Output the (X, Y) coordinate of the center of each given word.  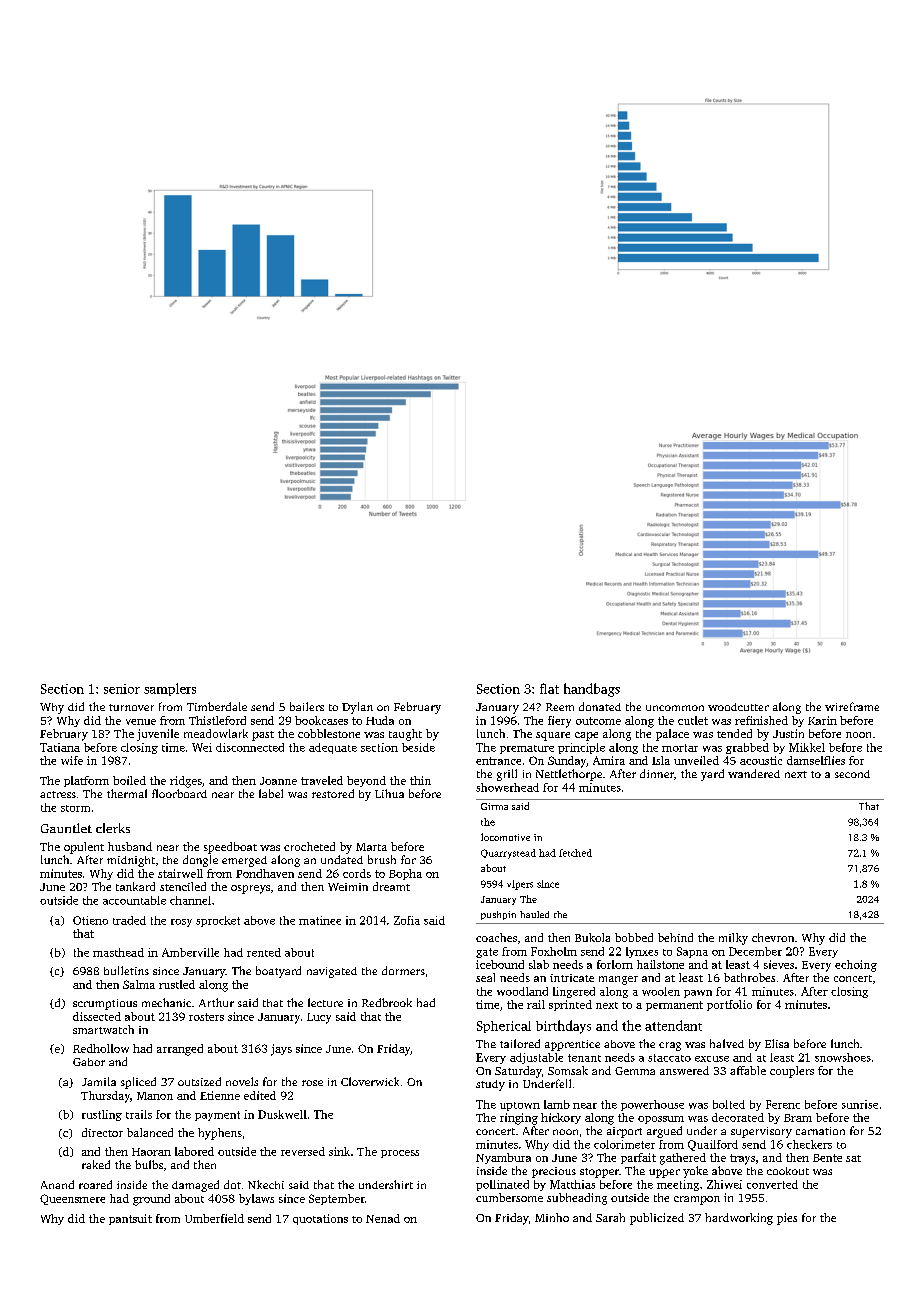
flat (549, 688)
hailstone (660, 964)
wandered (754, 773)
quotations (320, 1219)
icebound (500, 964)
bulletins (126, 970)
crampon (697, 1200)
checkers (809, 1144)
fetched (575, 853)
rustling (102, 1115)
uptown (520, 1106)
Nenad (383, 1218)
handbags (592, 690)
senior (122, 689)
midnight (131, 861)
